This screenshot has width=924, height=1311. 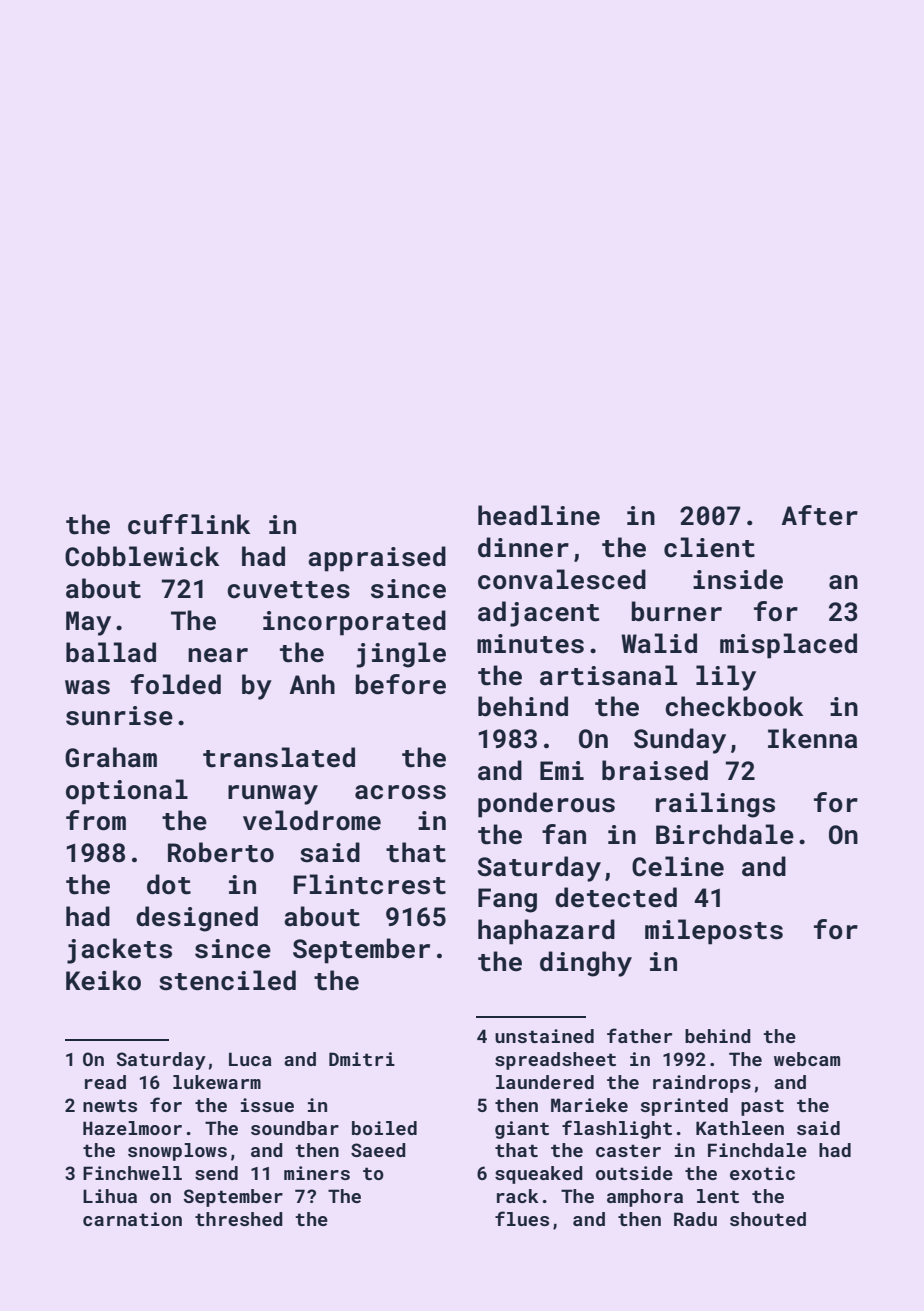 What do you see at coordinates (197, 919) in the screenshot?
I see `designed` at bounding box center [197, 919].
